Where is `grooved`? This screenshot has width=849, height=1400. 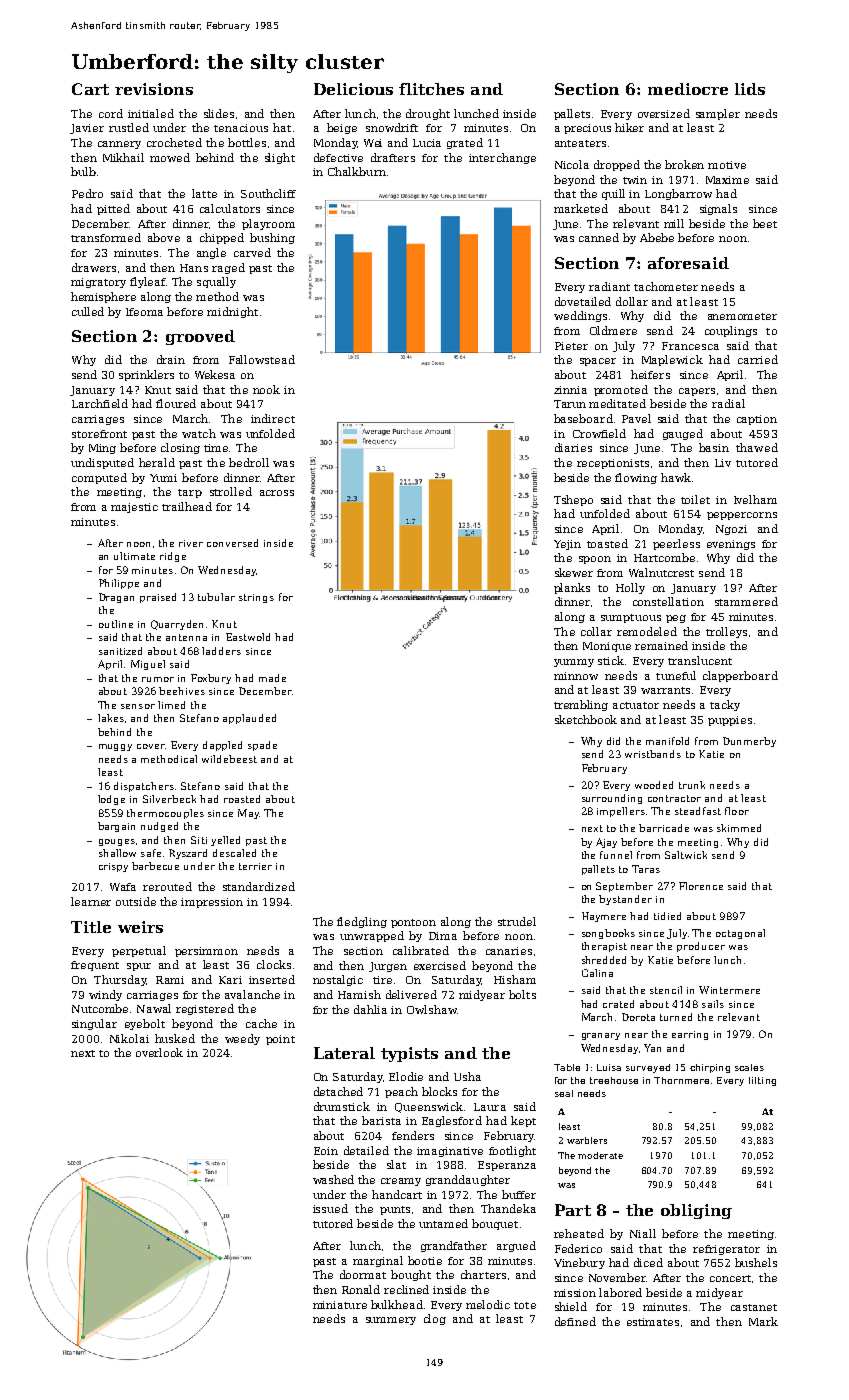
grooved is located at coordinates (200, 337).
